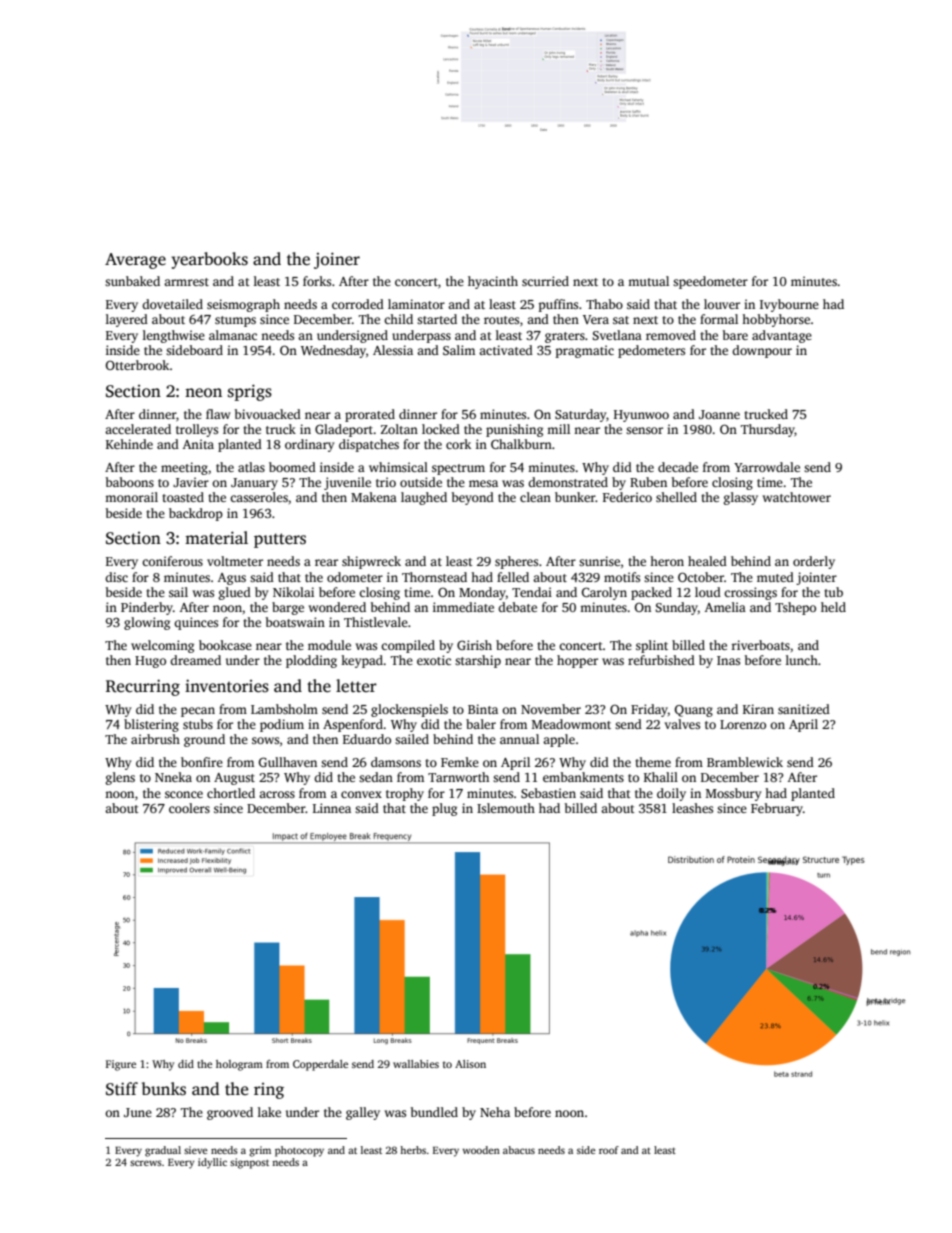 The image size is (952, 1233). I want to click on signpost, so click(249, 1163).
